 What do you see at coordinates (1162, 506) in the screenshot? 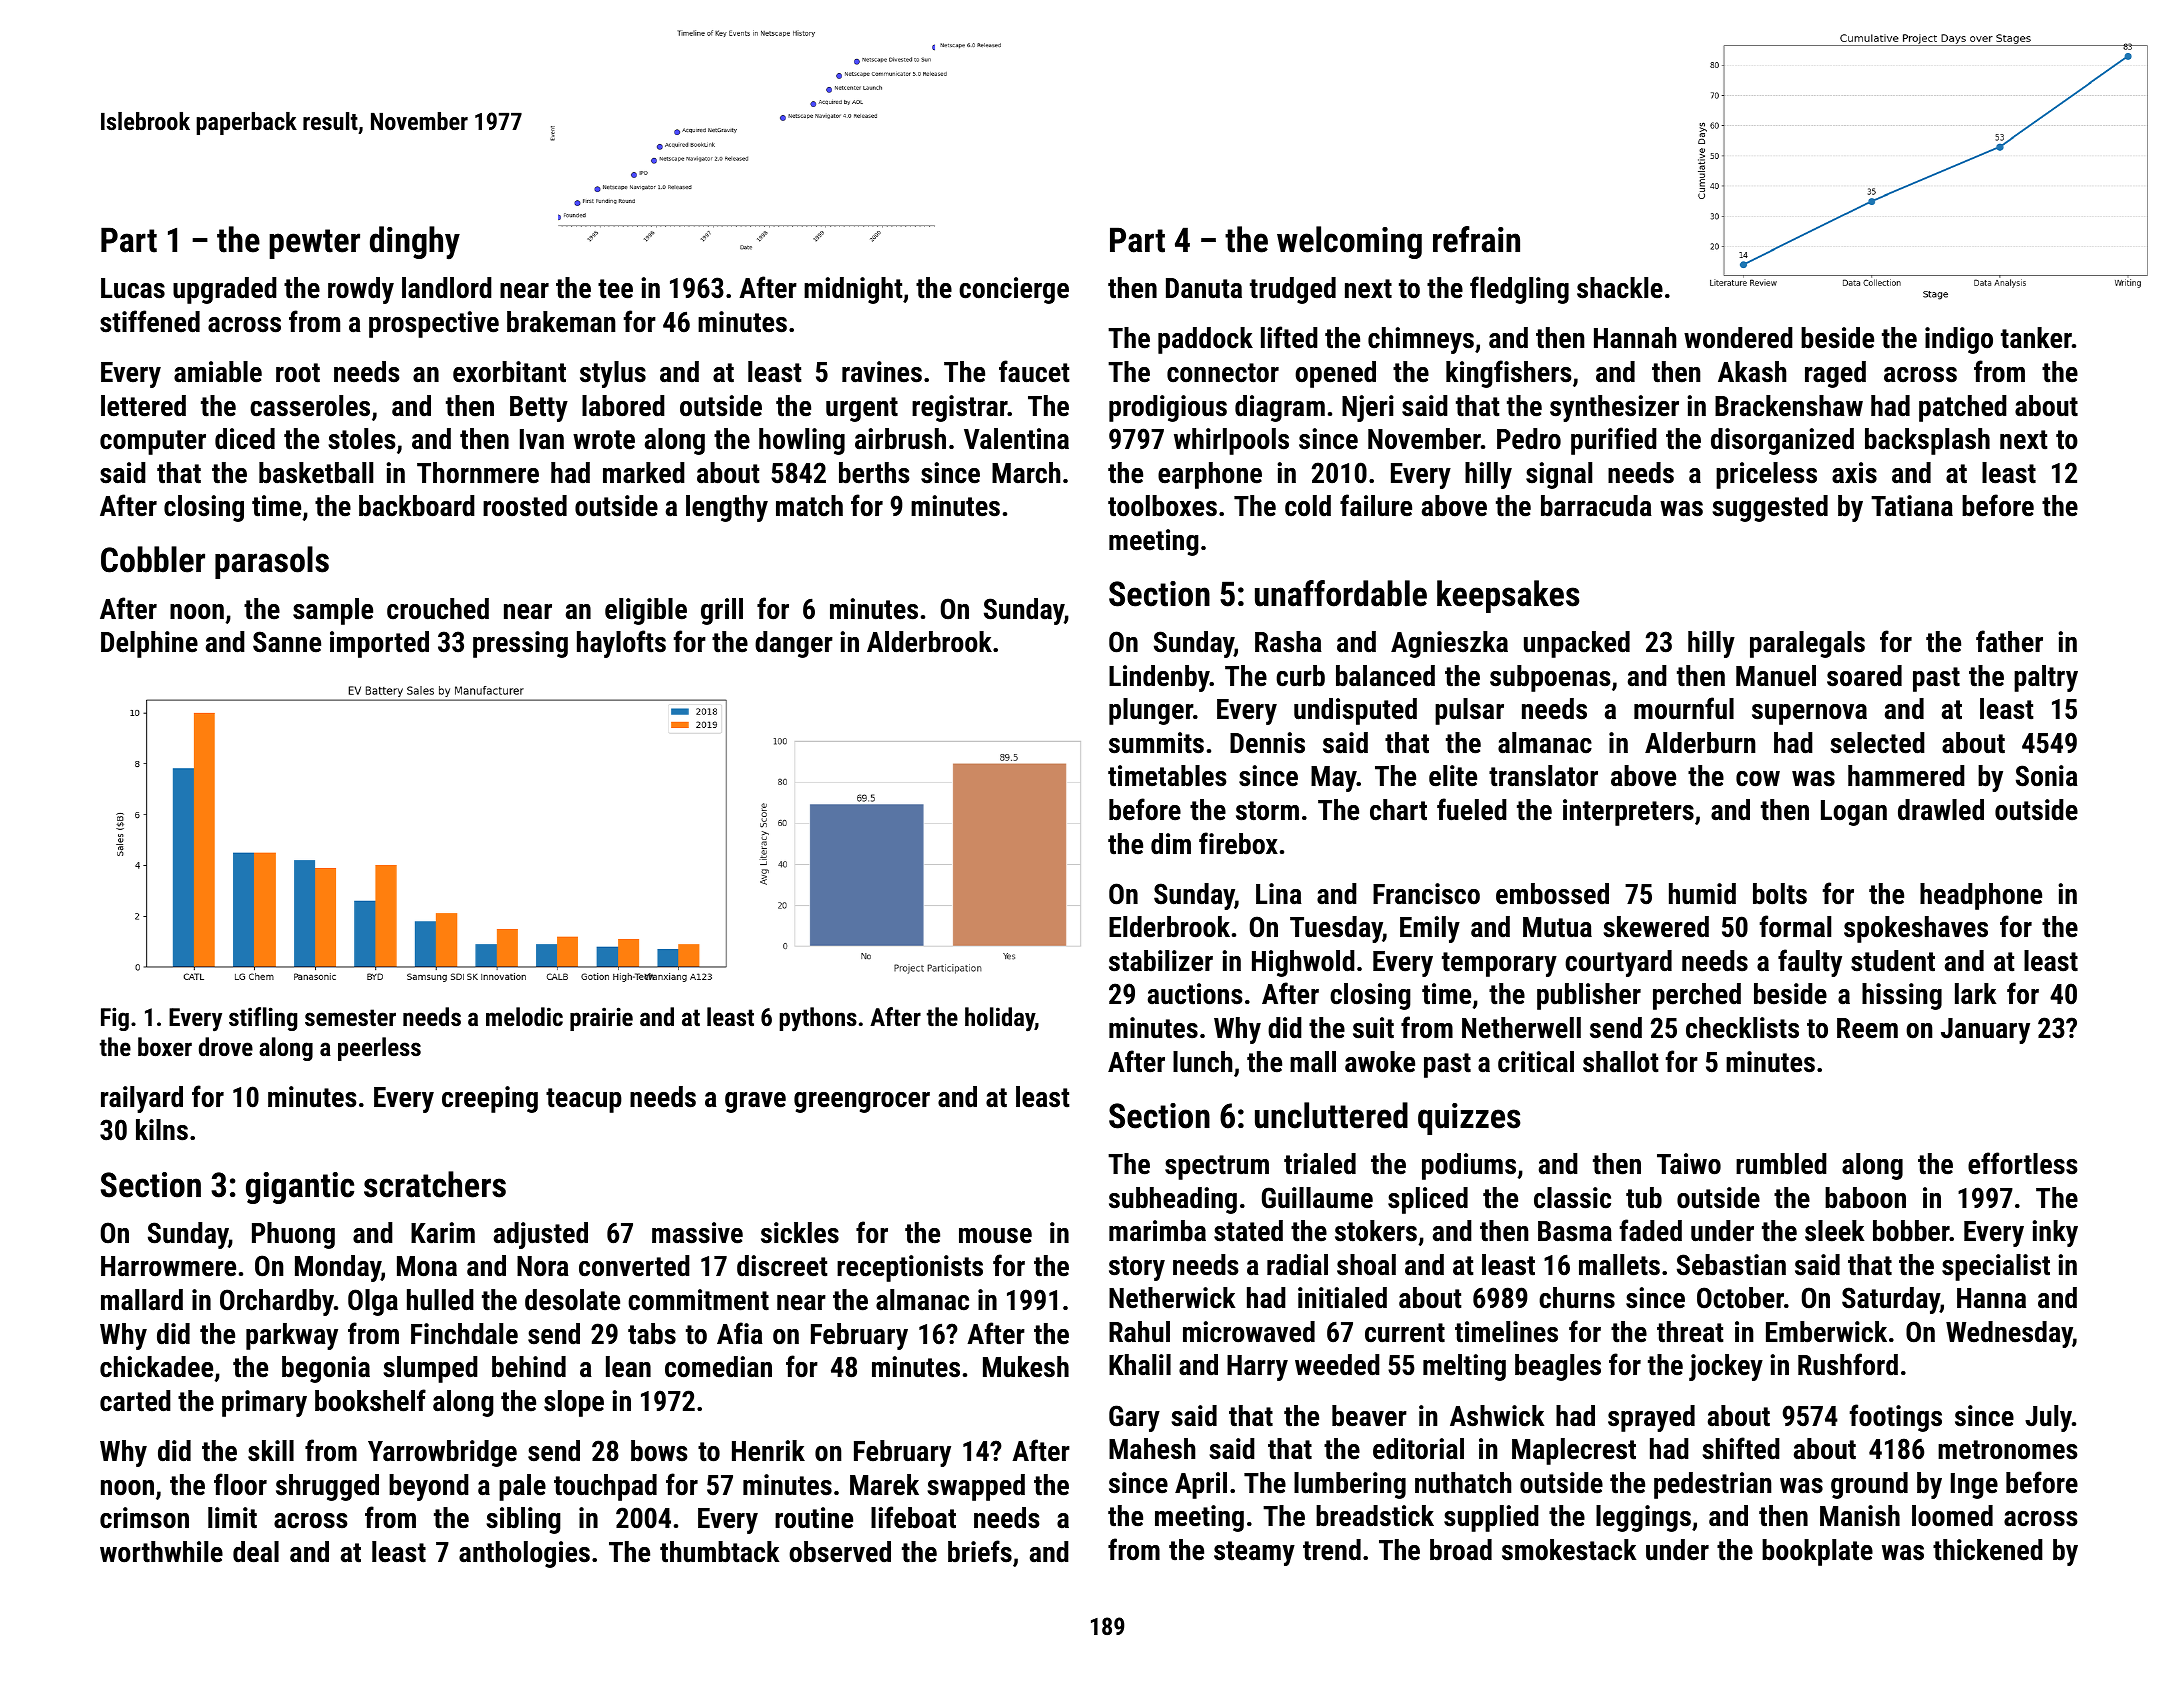
I see `toolboxes` at bounding box center [1162, 506].
